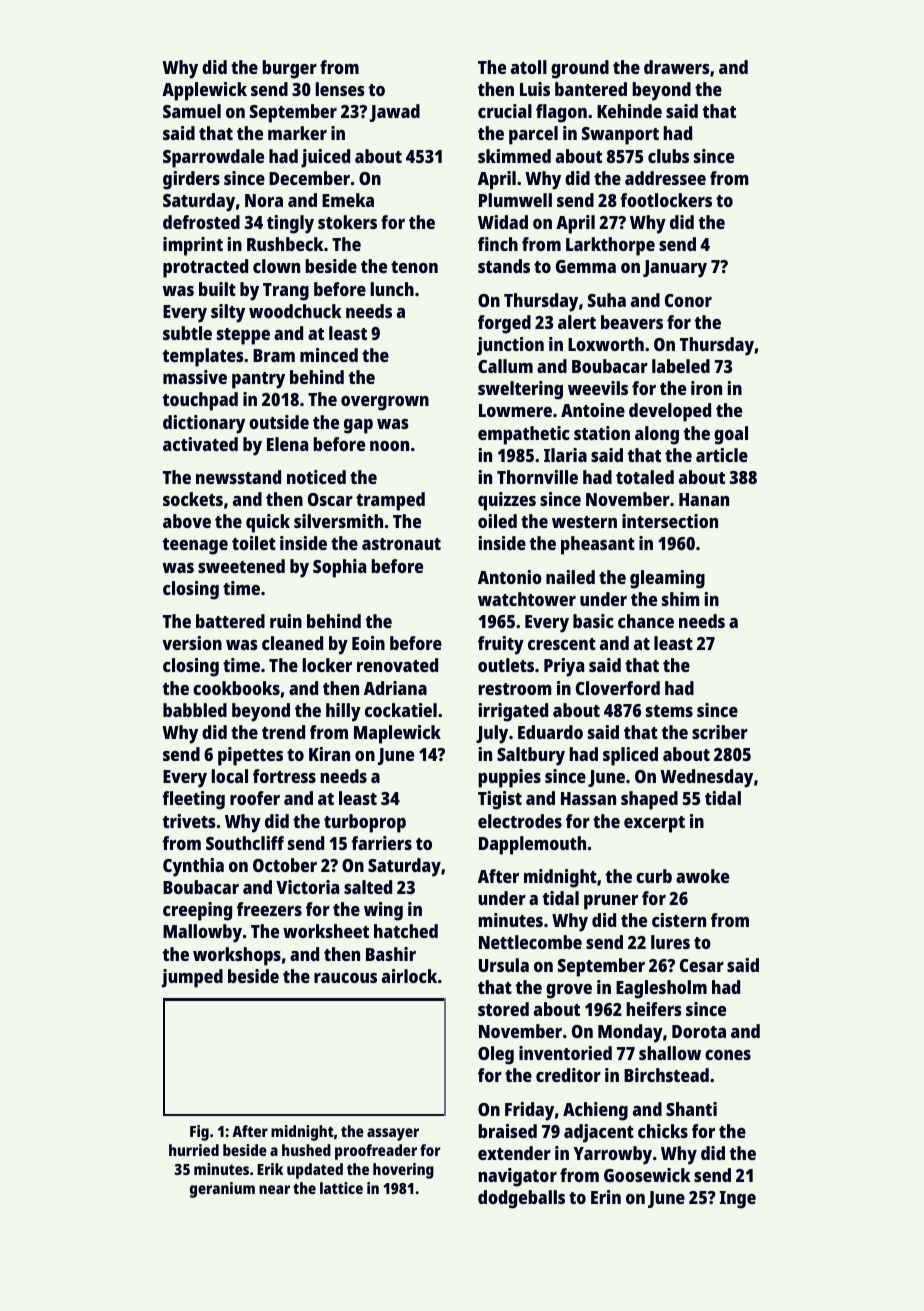  What do you see at coordinates (222, 1190) in the screenshot?
I see `geranium` at bounding box center [222, 1190].
